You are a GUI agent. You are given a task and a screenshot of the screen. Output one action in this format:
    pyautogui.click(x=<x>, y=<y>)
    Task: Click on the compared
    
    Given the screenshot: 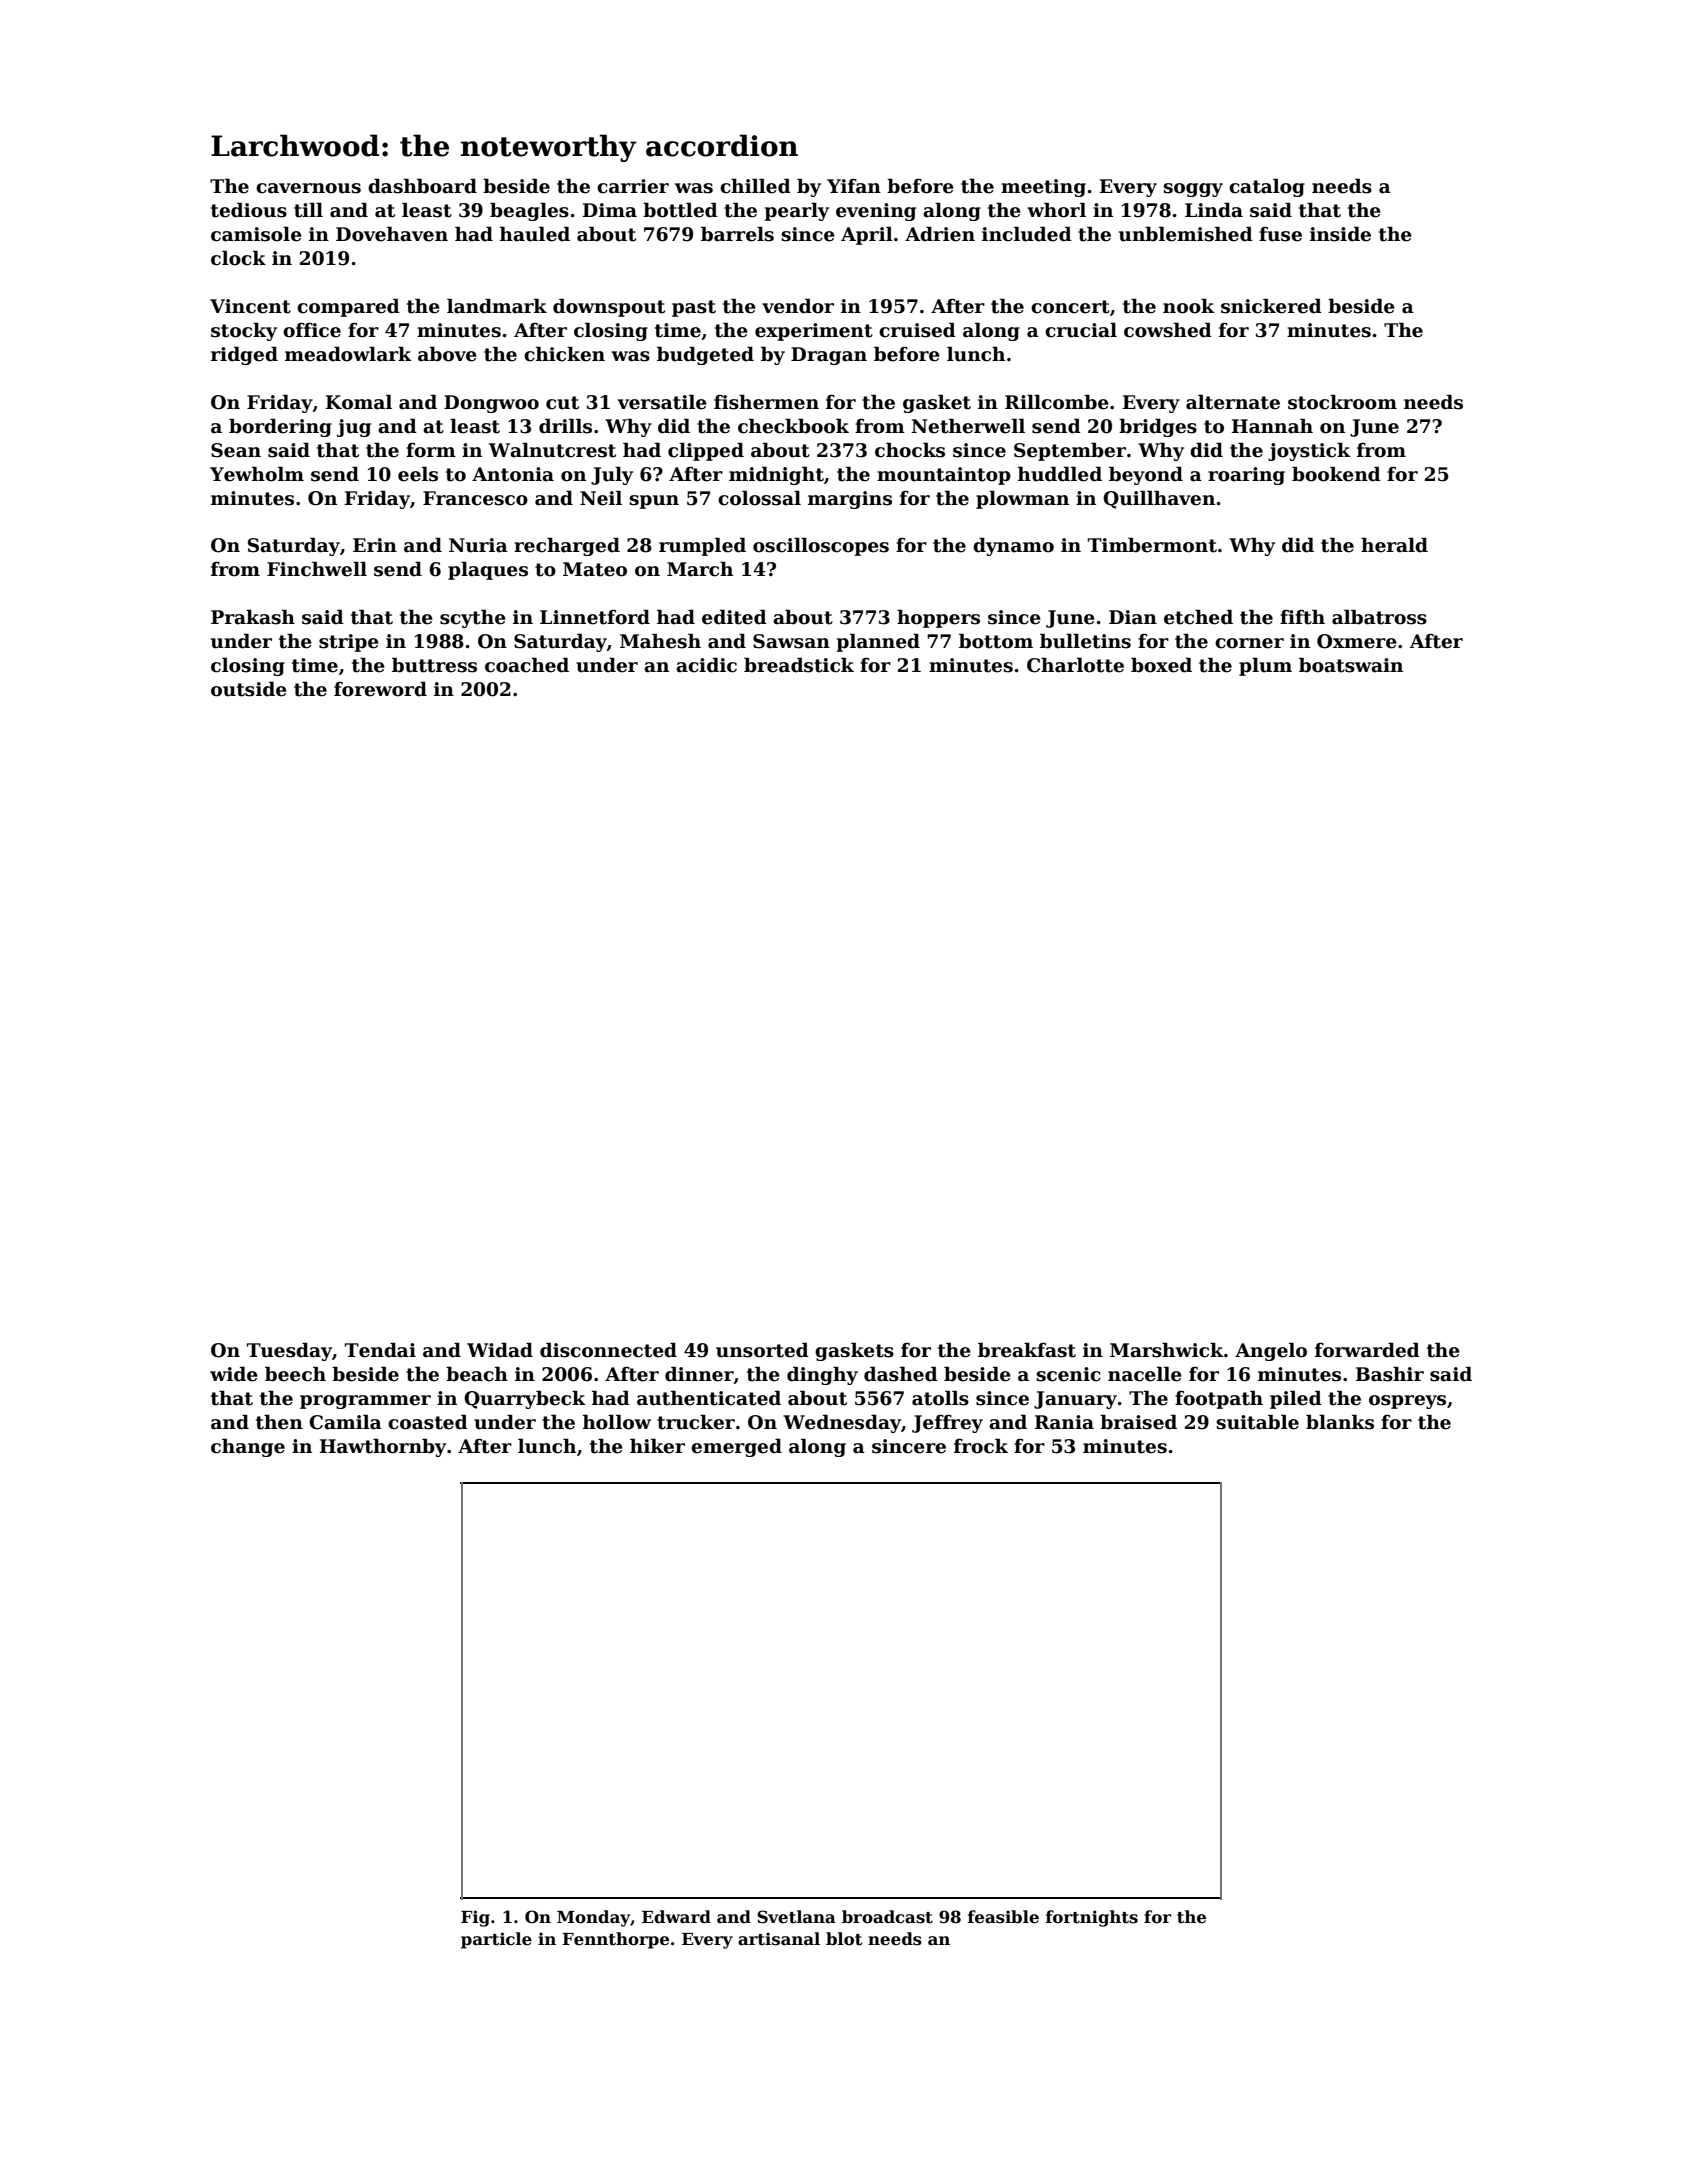 What is the action you would take?
    pyautogui.click(x=348, y=307)
